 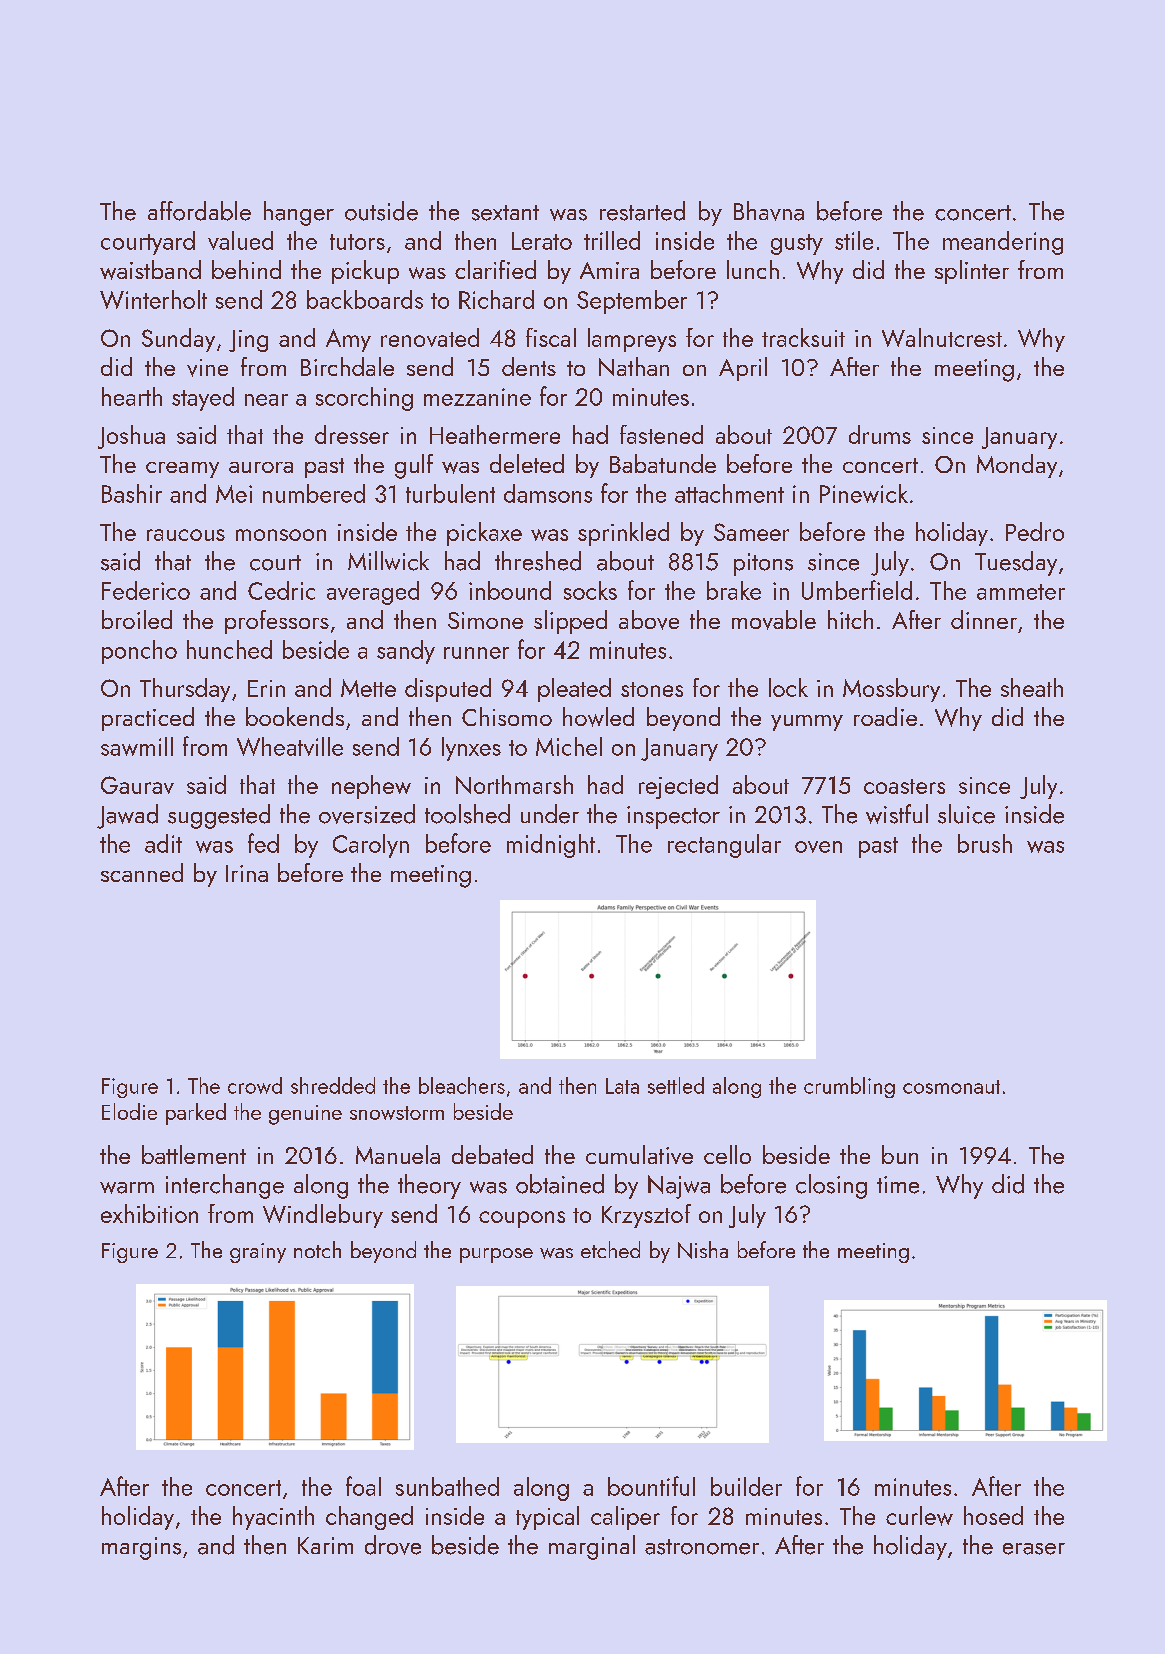 I want to click on scanned, so click(x=142, y=872).
